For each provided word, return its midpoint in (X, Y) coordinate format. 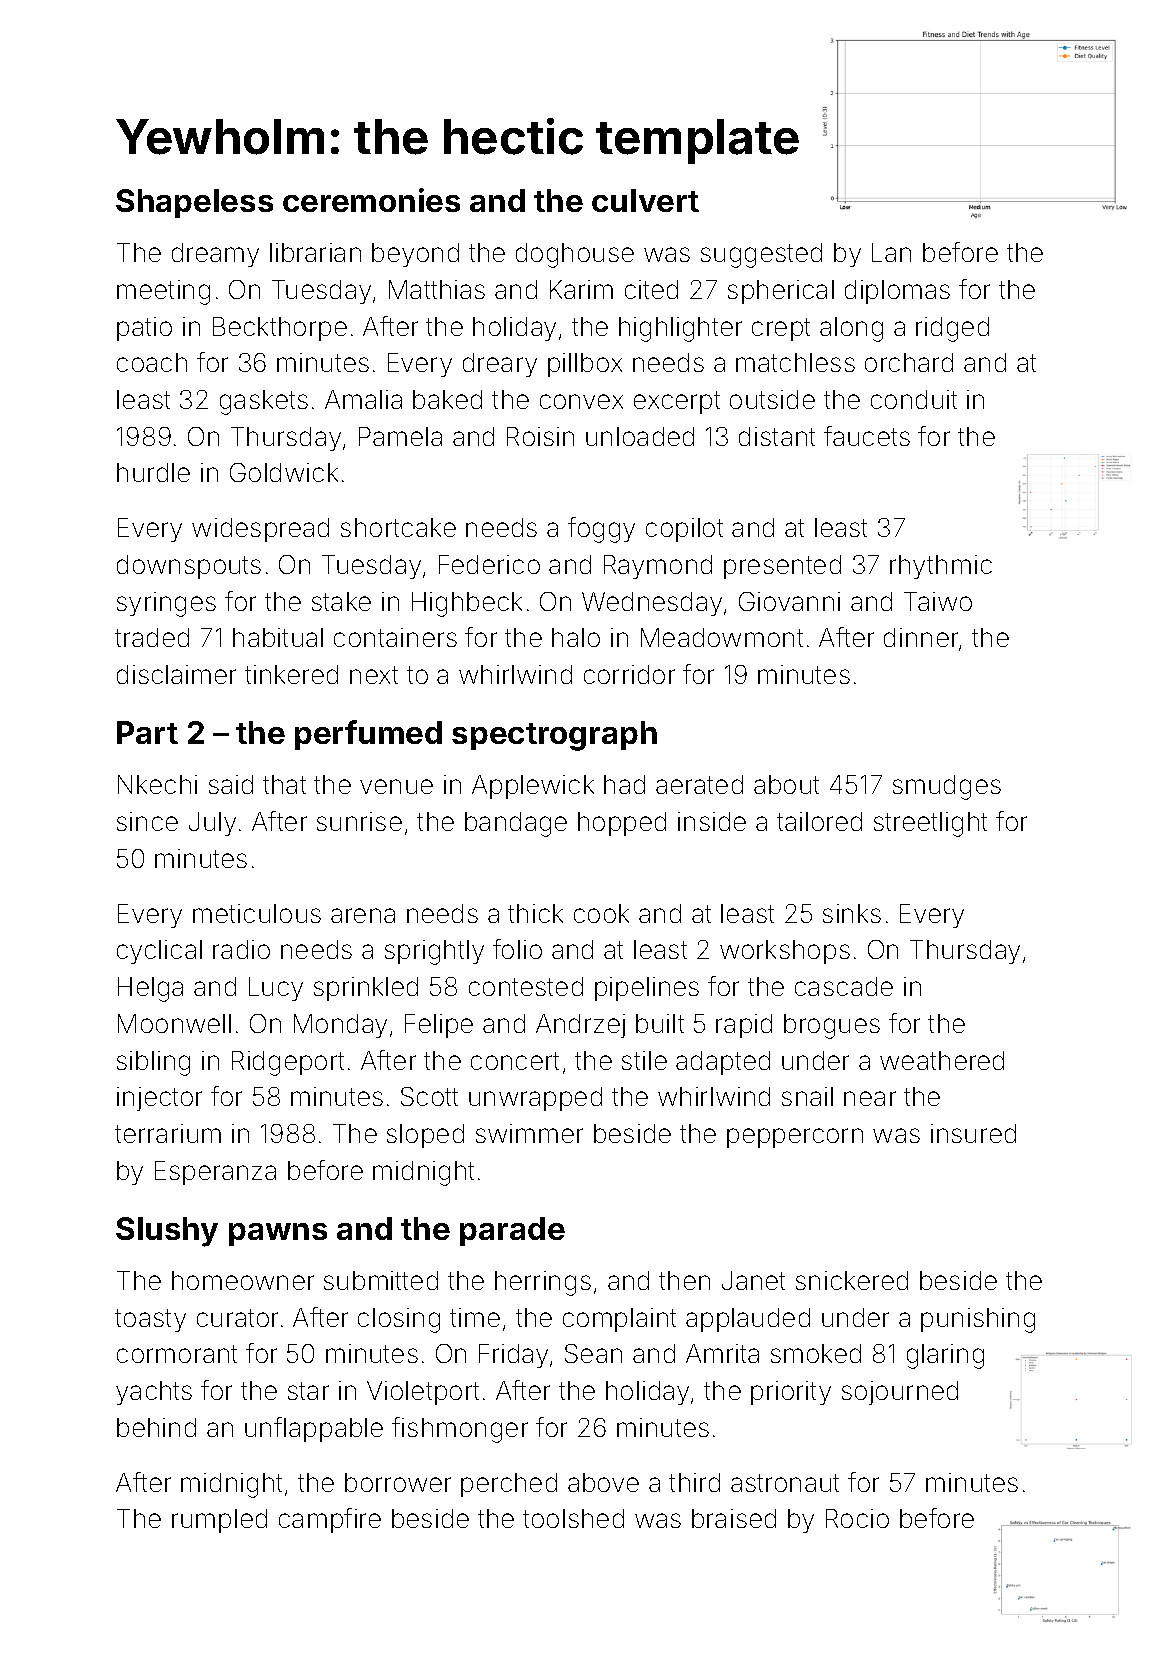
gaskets (264, 402)
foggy (601, 530)
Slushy (167, 1232)
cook (601, 913)
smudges (947, 787)
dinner (921, 637)
